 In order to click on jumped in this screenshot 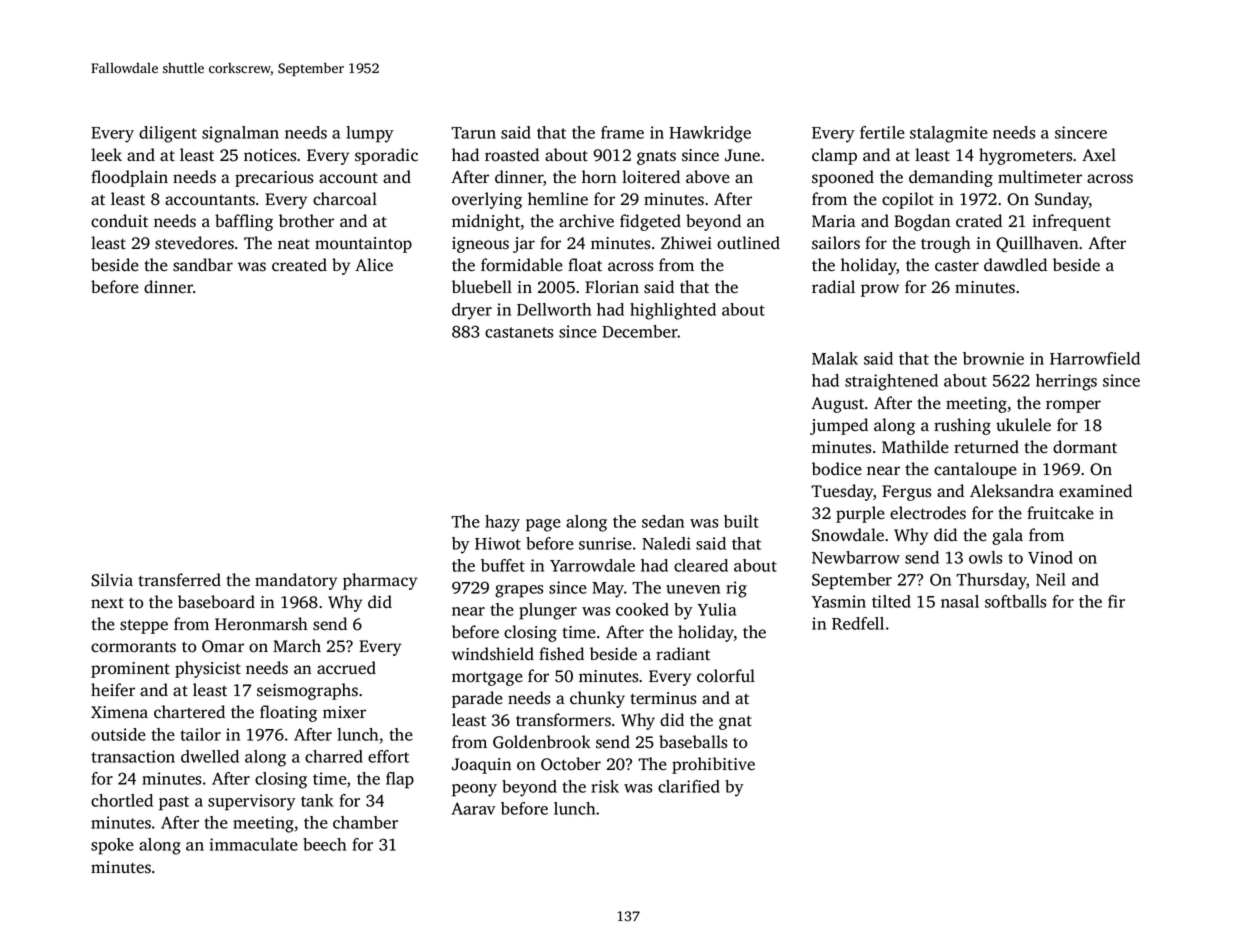, I will do `click(839, 426)`.
